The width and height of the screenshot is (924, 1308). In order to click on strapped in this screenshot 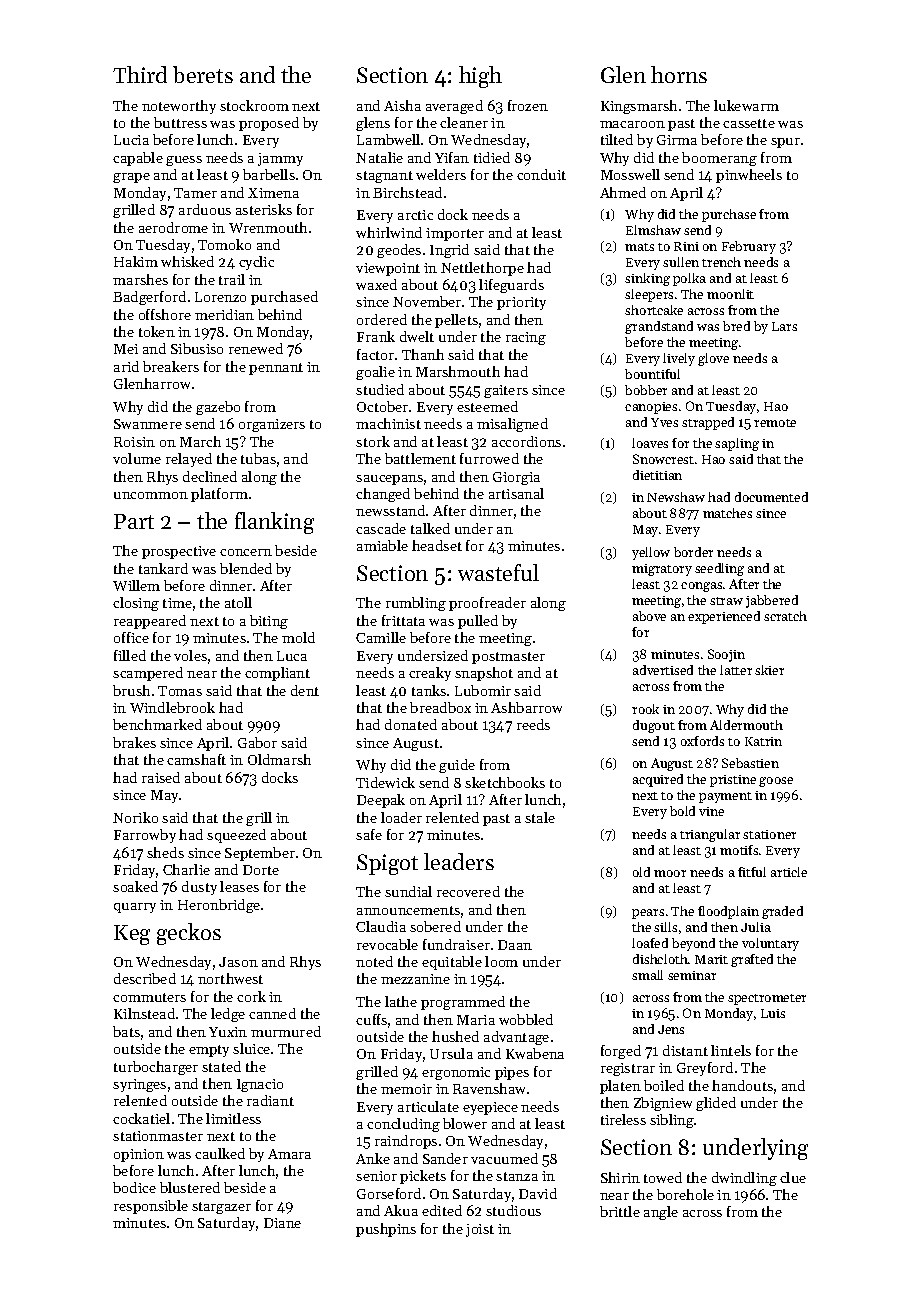, I will do `click(708, 423)`.
